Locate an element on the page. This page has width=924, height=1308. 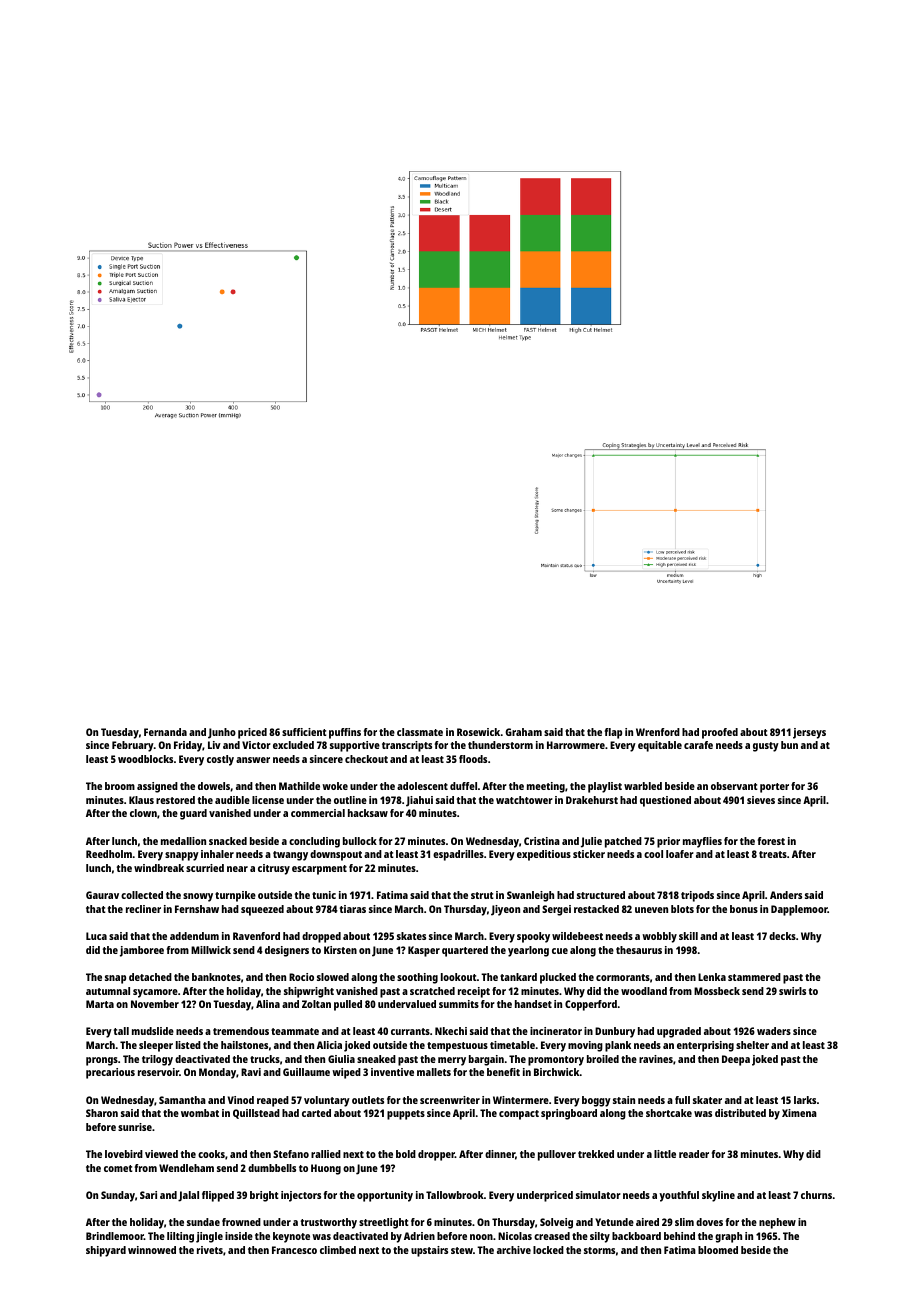
jamboree is located at coordinates (142, 951).
